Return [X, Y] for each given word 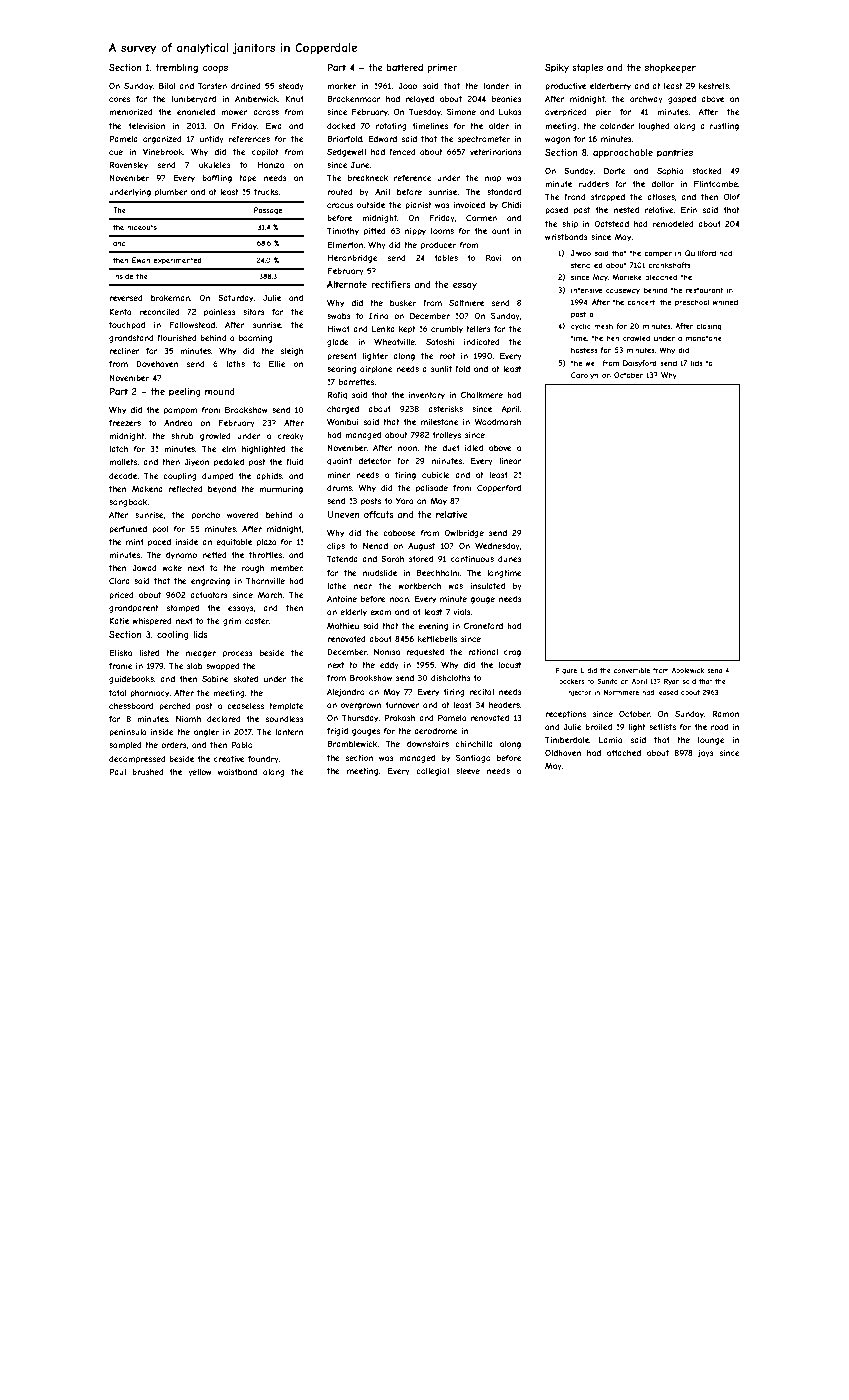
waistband [237, 772]
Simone [461, 111]
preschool [692, 303]
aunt [501, 231]
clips [336, 547]
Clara [119, 580]
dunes [510, 559]
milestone [440, 422]
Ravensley [128, 165]
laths [235, 364]
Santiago [473, 758]
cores [119, 99]
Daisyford [640, 364]
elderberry [610, 87]
